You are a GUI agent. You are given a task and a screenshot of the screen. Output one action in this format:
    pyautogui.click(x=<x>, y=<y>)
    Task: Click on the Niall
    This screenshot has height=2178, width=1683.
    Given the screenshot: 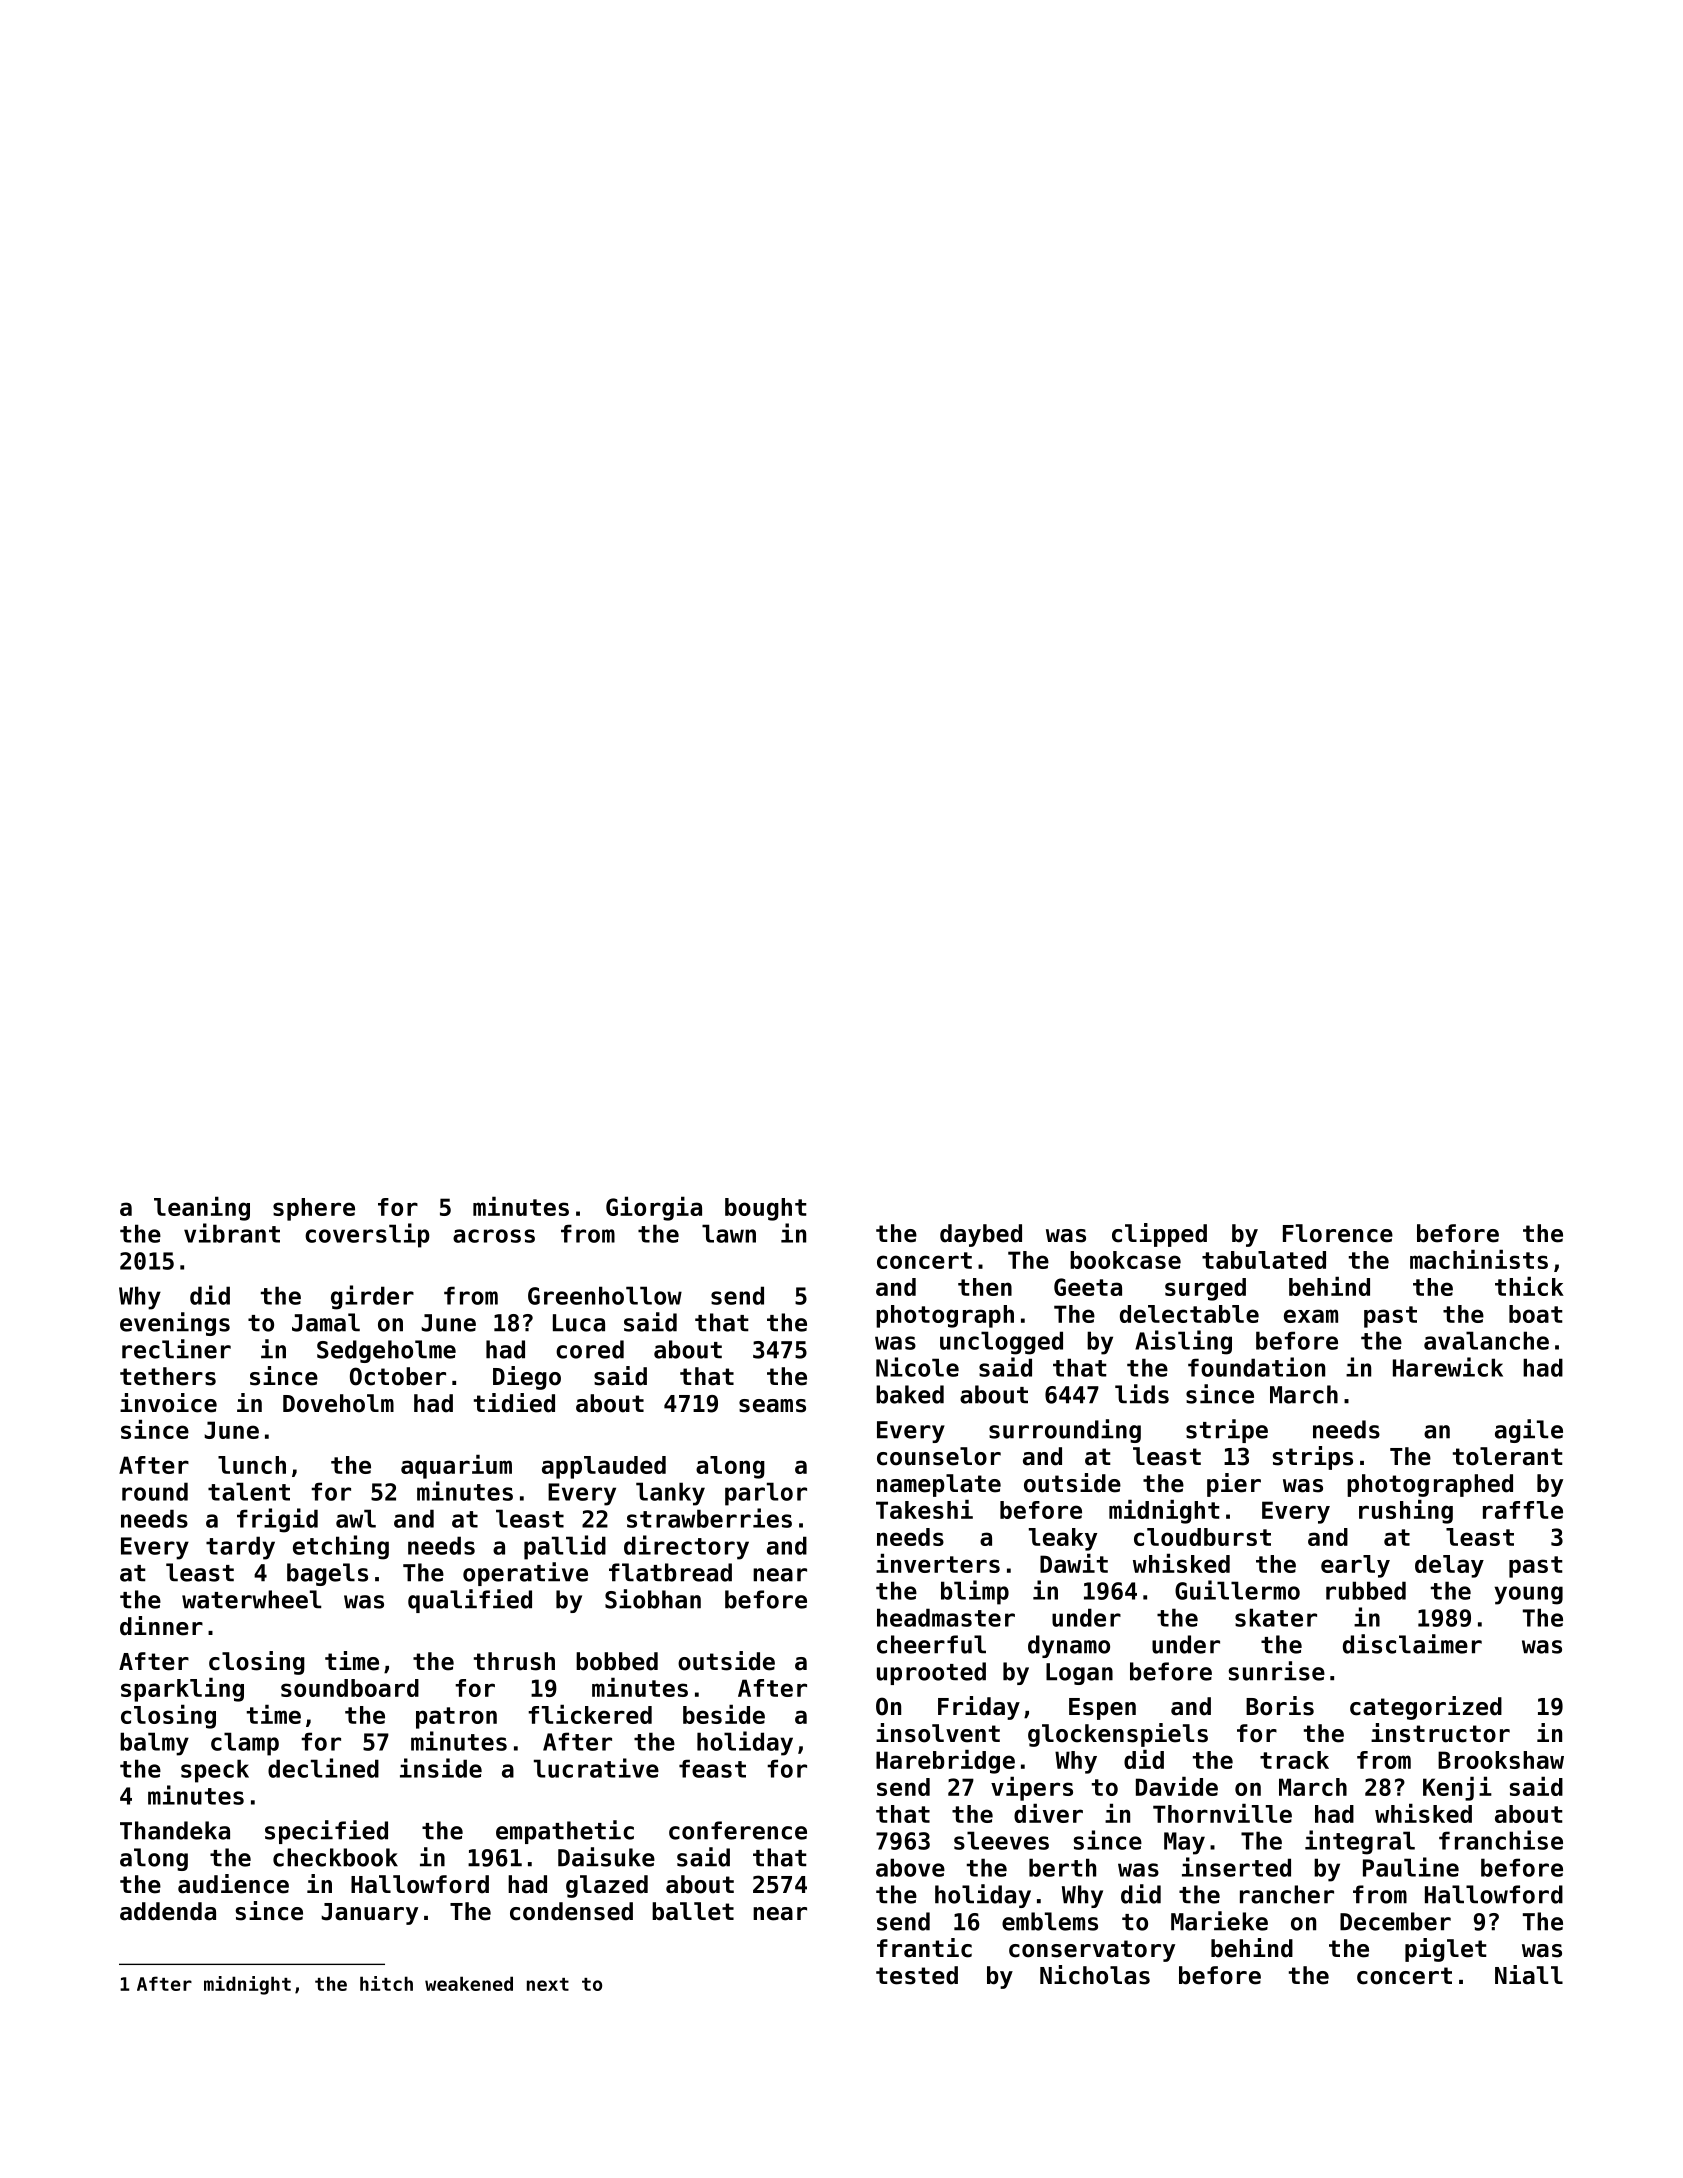 What is the action you would take?
    pyautogui.click(x=1529, y=1975)
